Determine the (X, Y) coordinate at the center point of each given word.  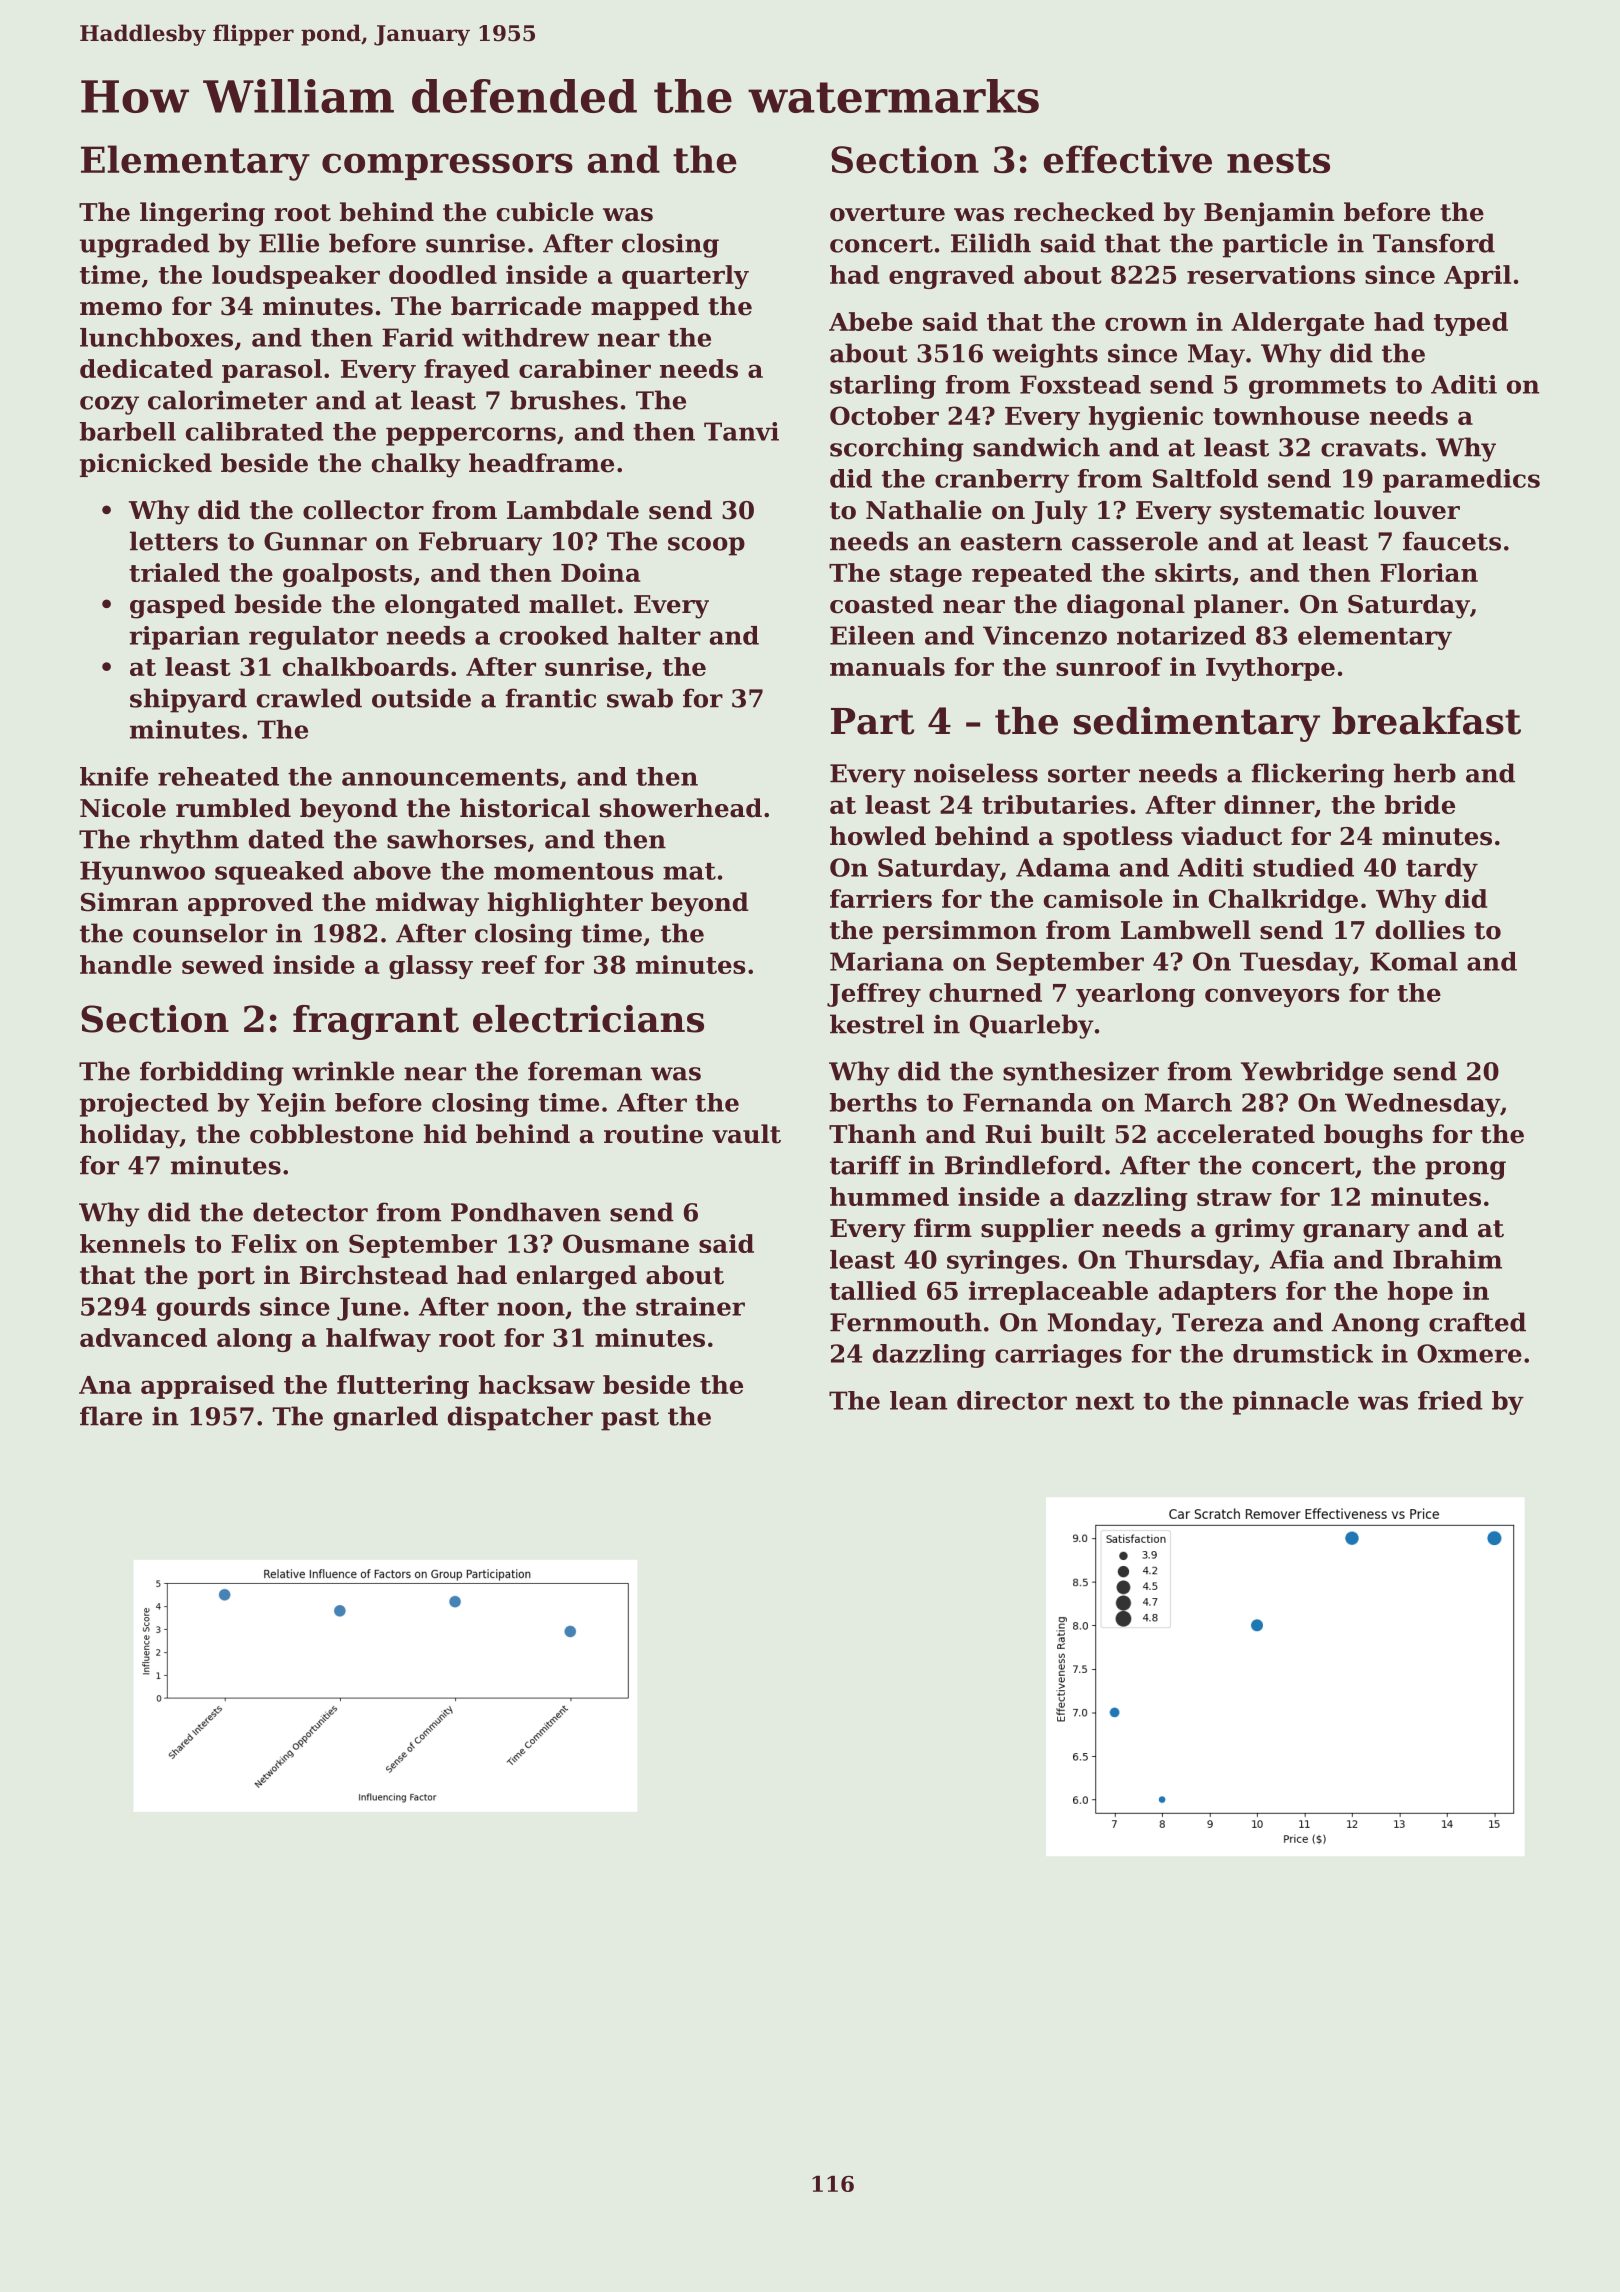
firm (943, 1227)
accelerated (1236, 1134)
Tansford (1434, 243)
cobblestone (331, 1134)
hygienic (1146, 418)
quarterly (685, 277)
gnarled (386, 1418)
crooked (554, 635)
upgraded (145, 245)
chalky (416, 465)
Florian (1429, 572)
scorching (897, 449)
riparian (184, 638)
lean (918, 1400)
